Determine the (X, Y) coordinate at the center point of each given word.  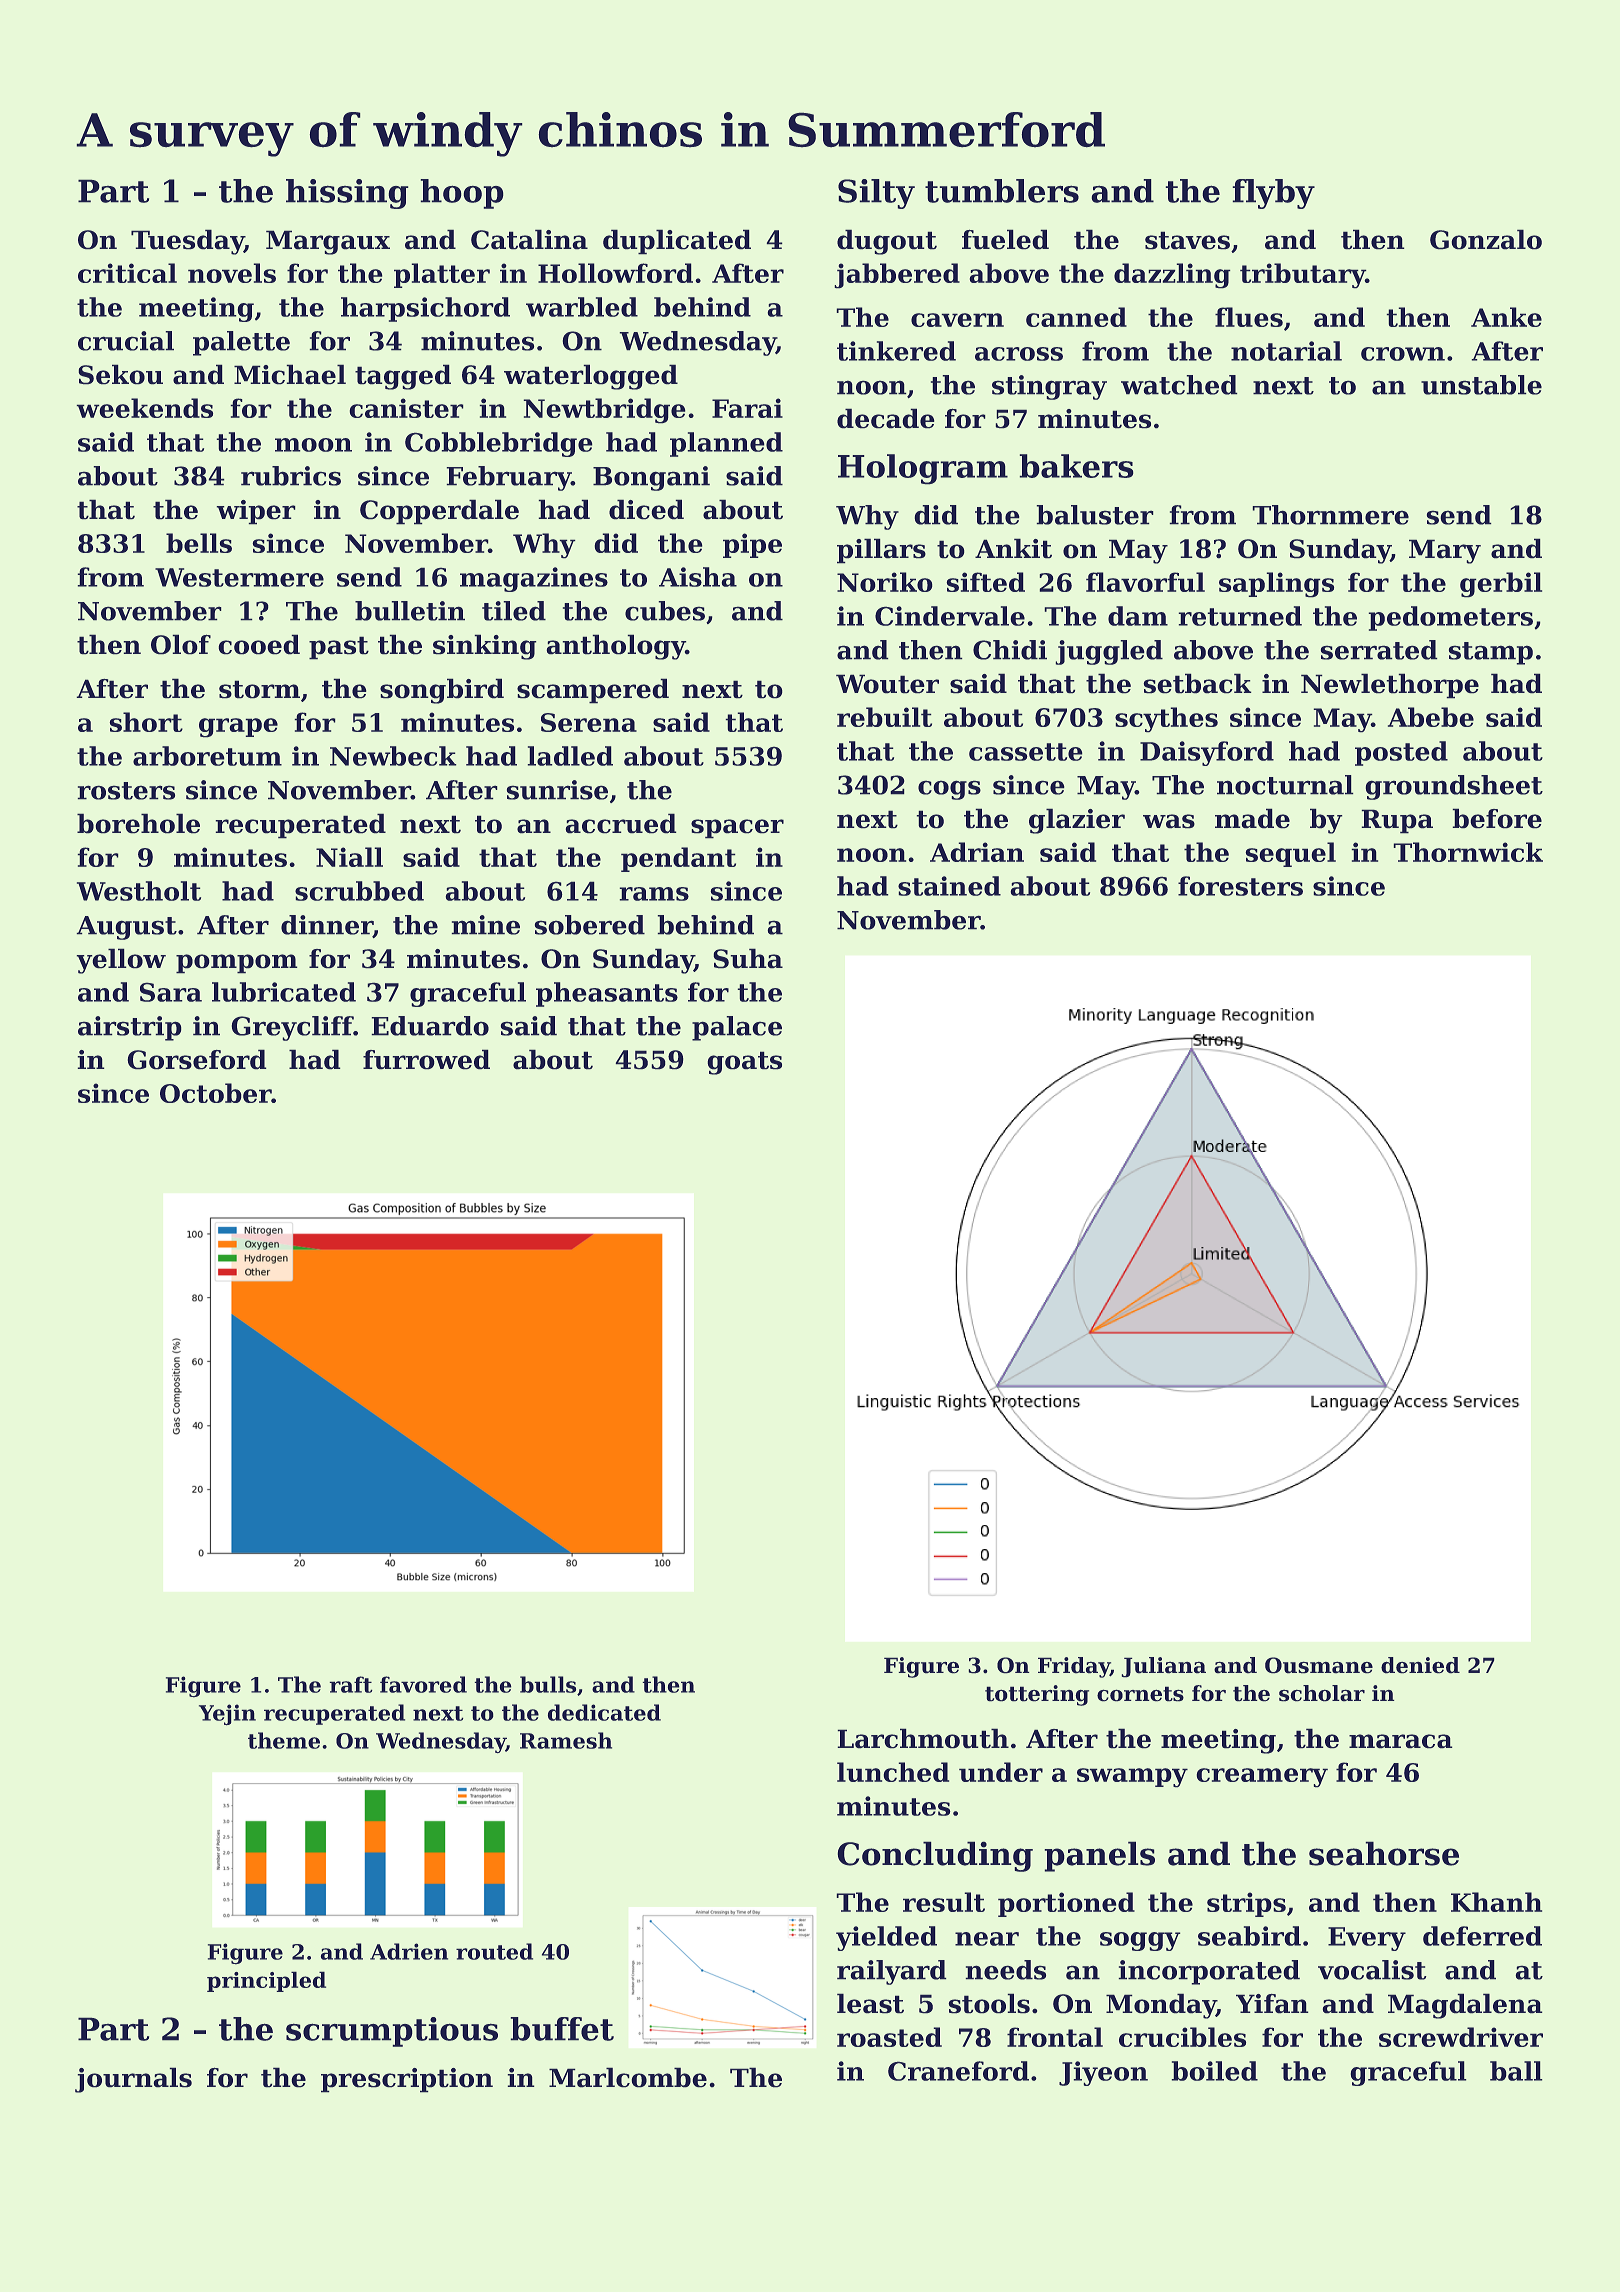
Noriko (884, 582)
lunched (893, 1772)
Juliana (1164, 1667)
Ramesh (566, 1740)
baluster (1095, 515)
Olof (181, 644)
